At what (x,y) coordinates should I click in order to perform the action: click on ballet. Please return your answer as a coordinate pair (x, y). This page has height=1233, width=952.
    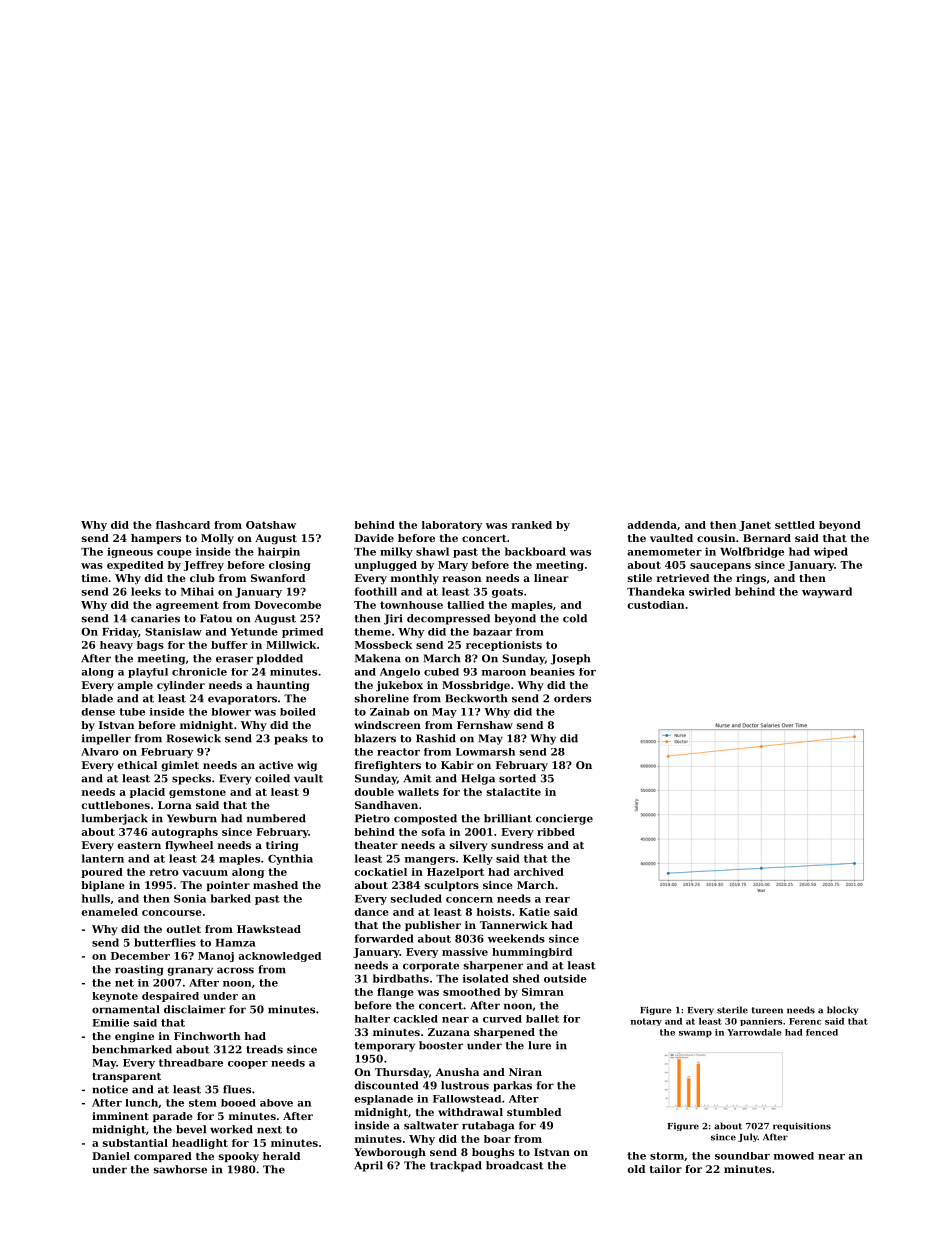
    Looking at the image, I should click on (542, 1019).
